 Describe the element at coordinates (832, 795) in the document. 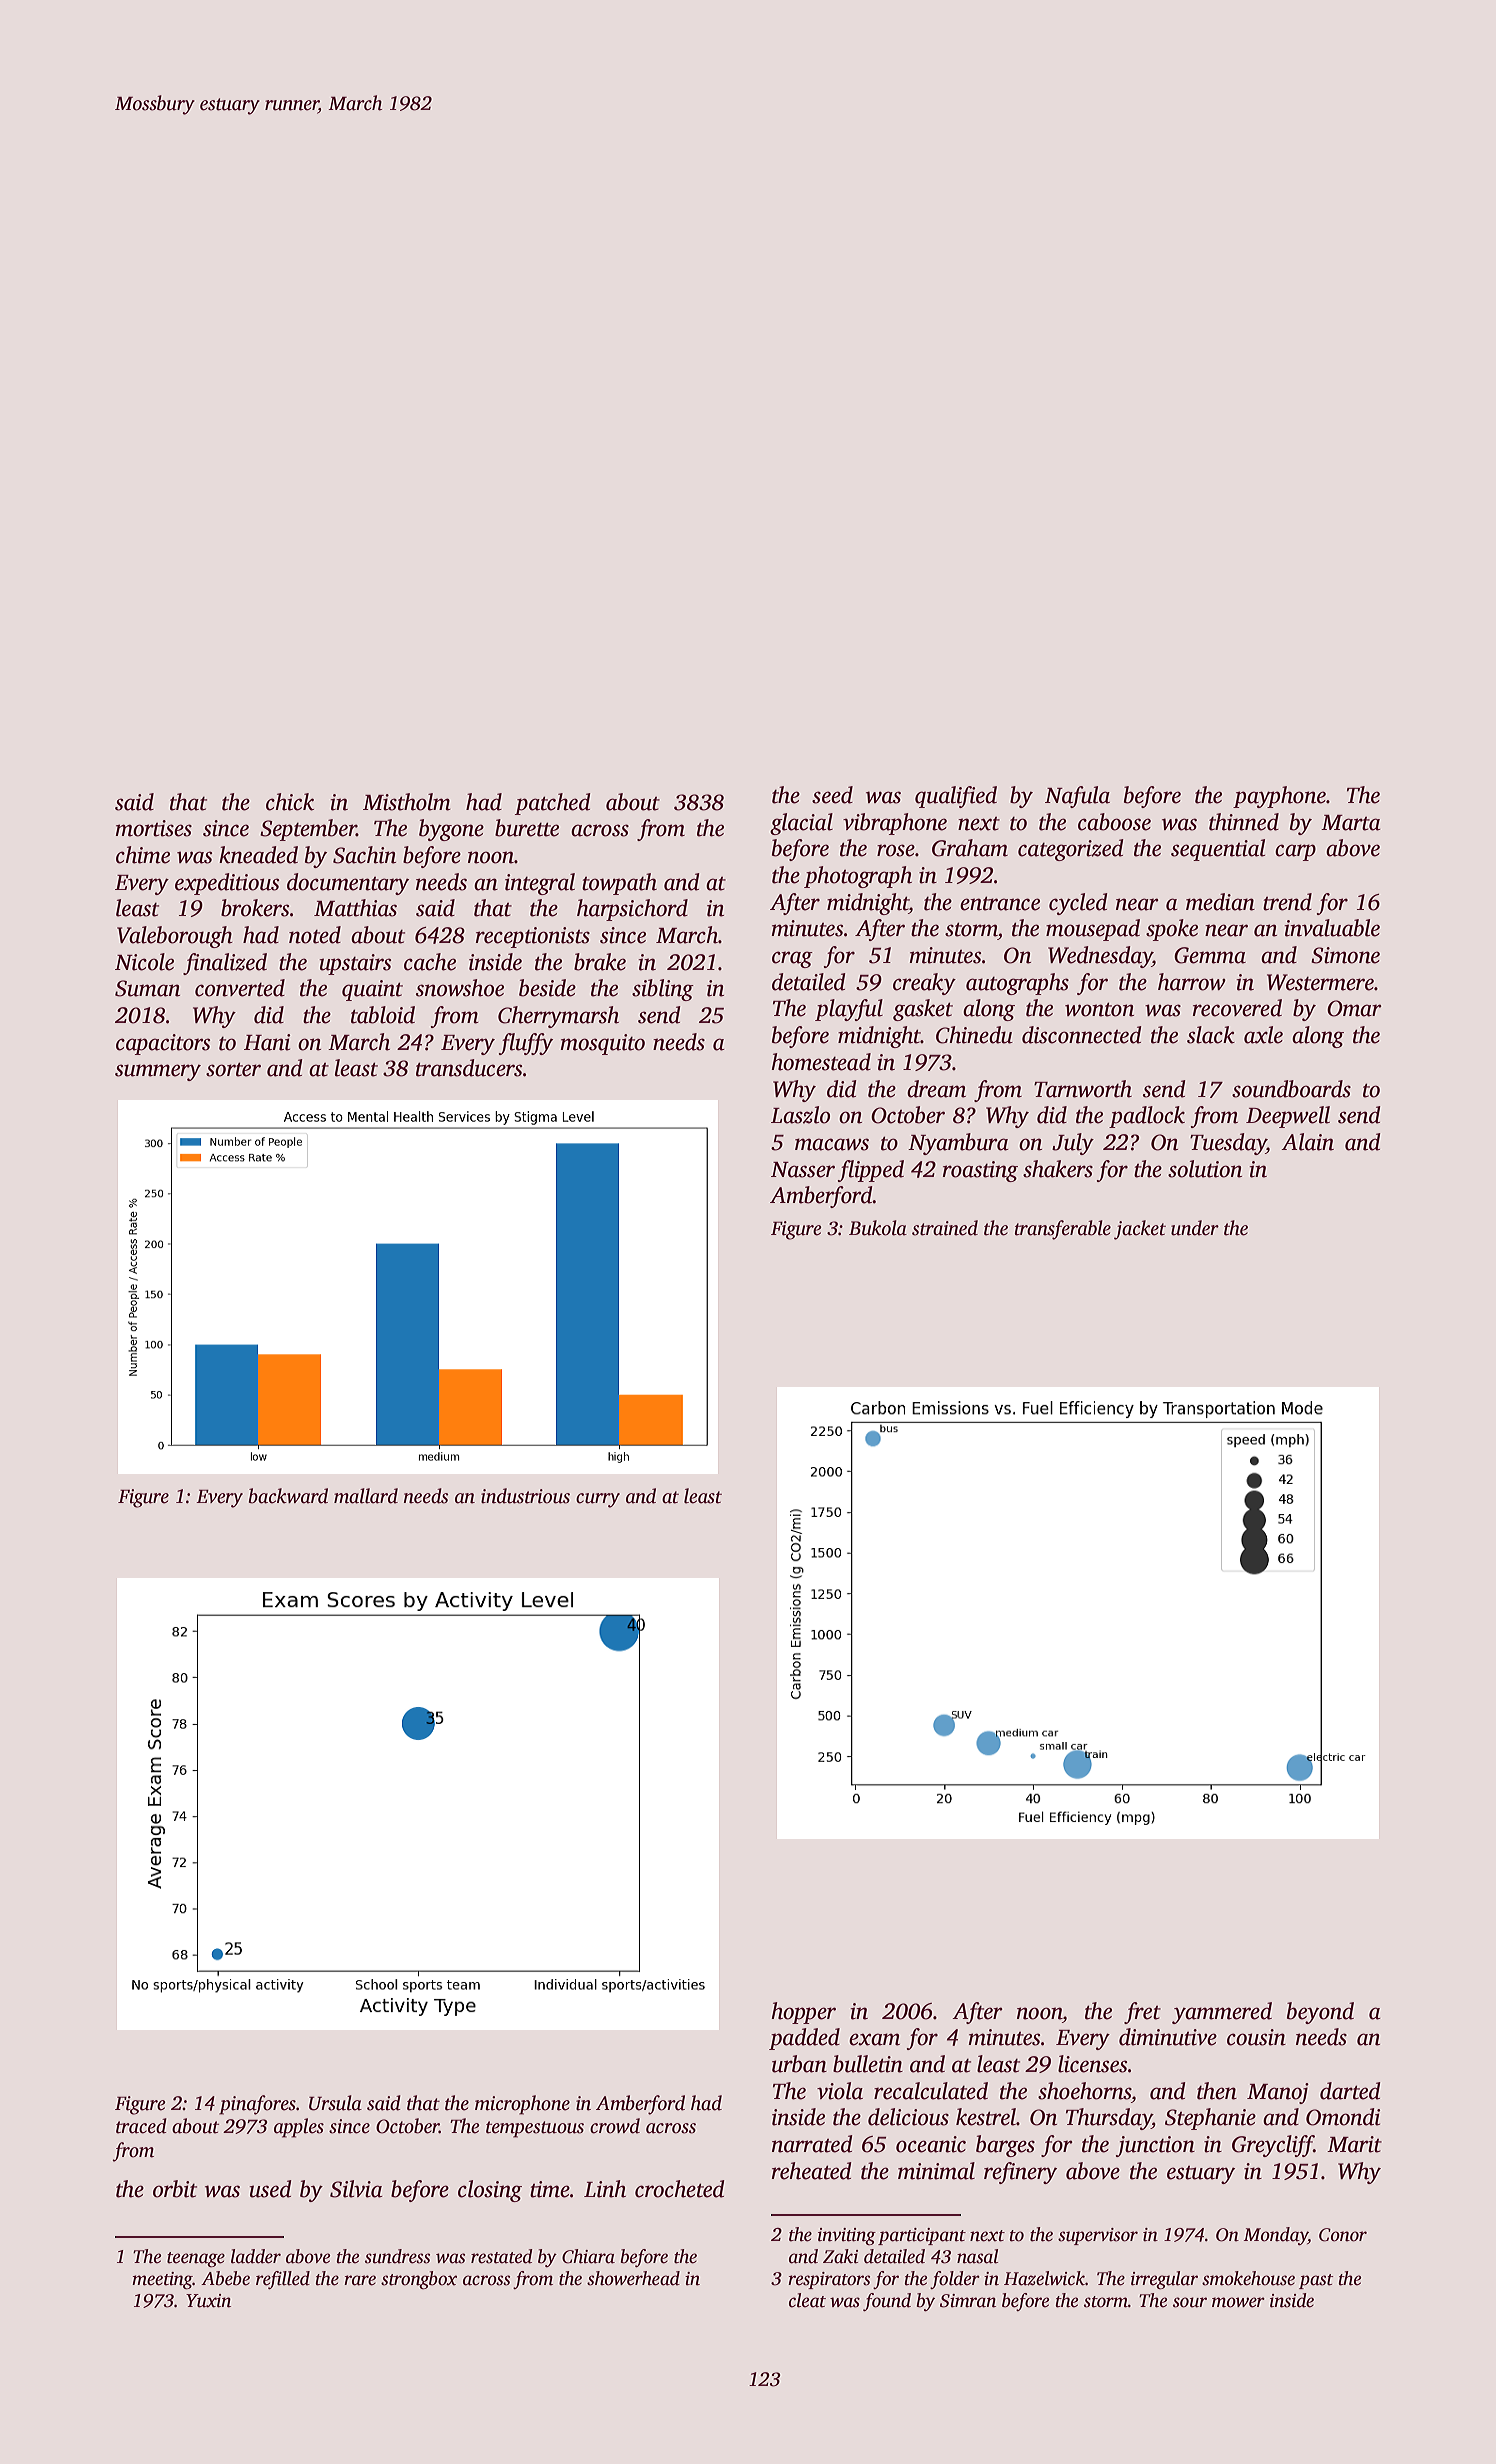

I see `seed` at that location.
